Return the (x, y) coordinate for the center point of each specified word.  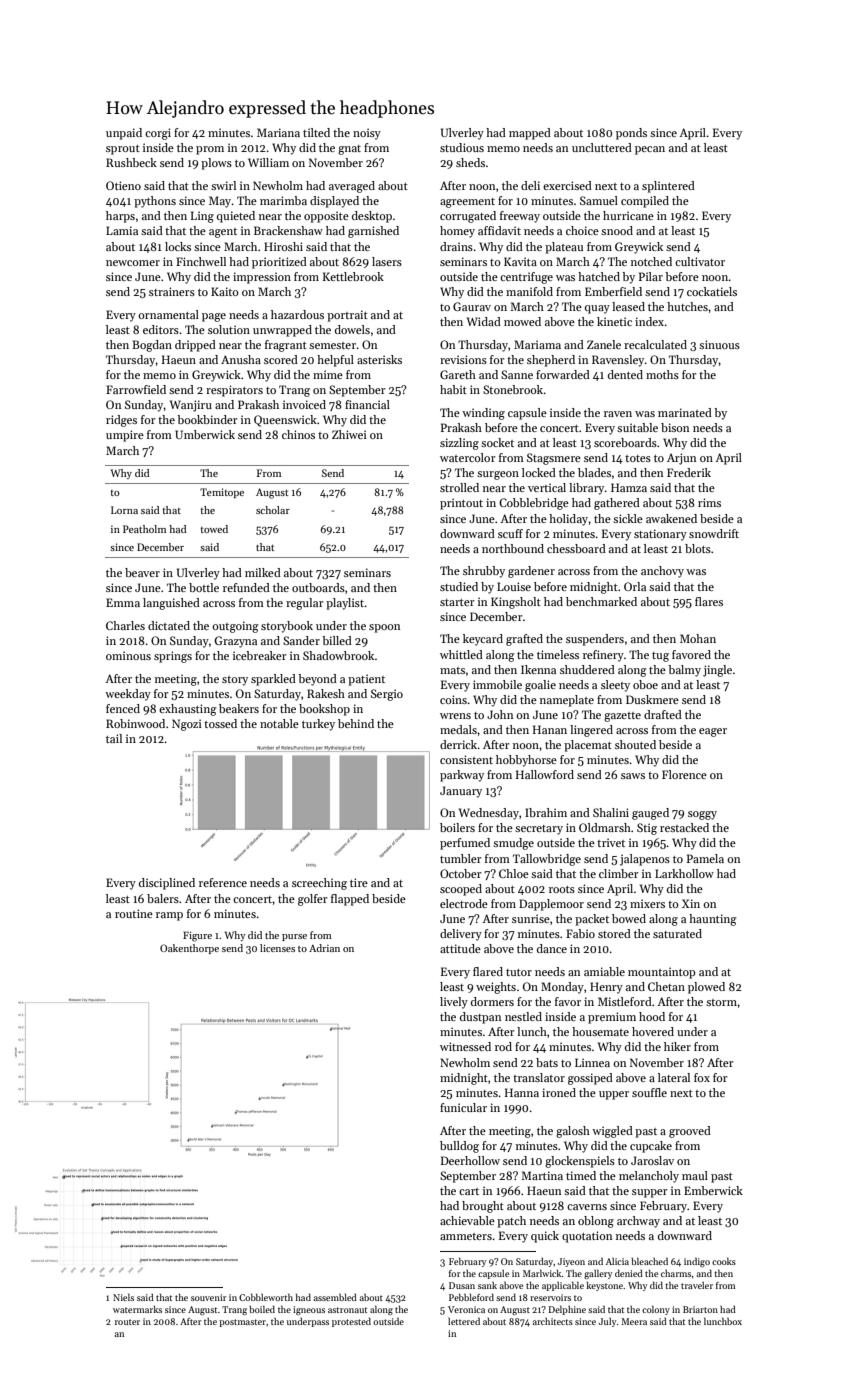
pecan (650, 150)
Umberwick (205, 434)
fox (702, 1077)
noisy (367, 134)
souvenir (208, 1297)
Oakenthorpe (189, 949)
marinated (685, 412)
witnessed (465, 1046)
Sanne (517, 374)
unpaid (124, 134)
